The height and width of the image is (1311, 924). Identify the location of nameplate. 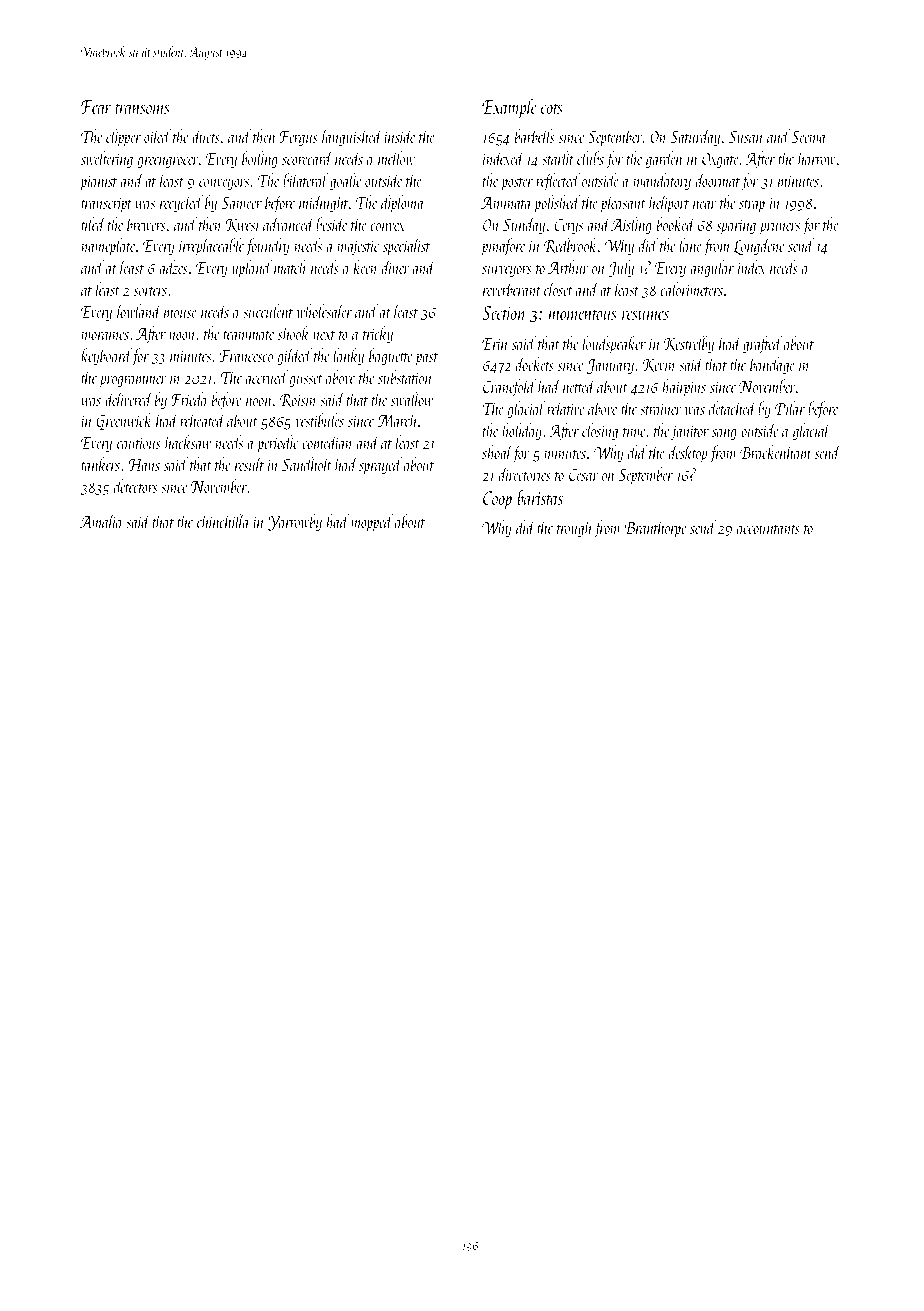
(108, 247).
